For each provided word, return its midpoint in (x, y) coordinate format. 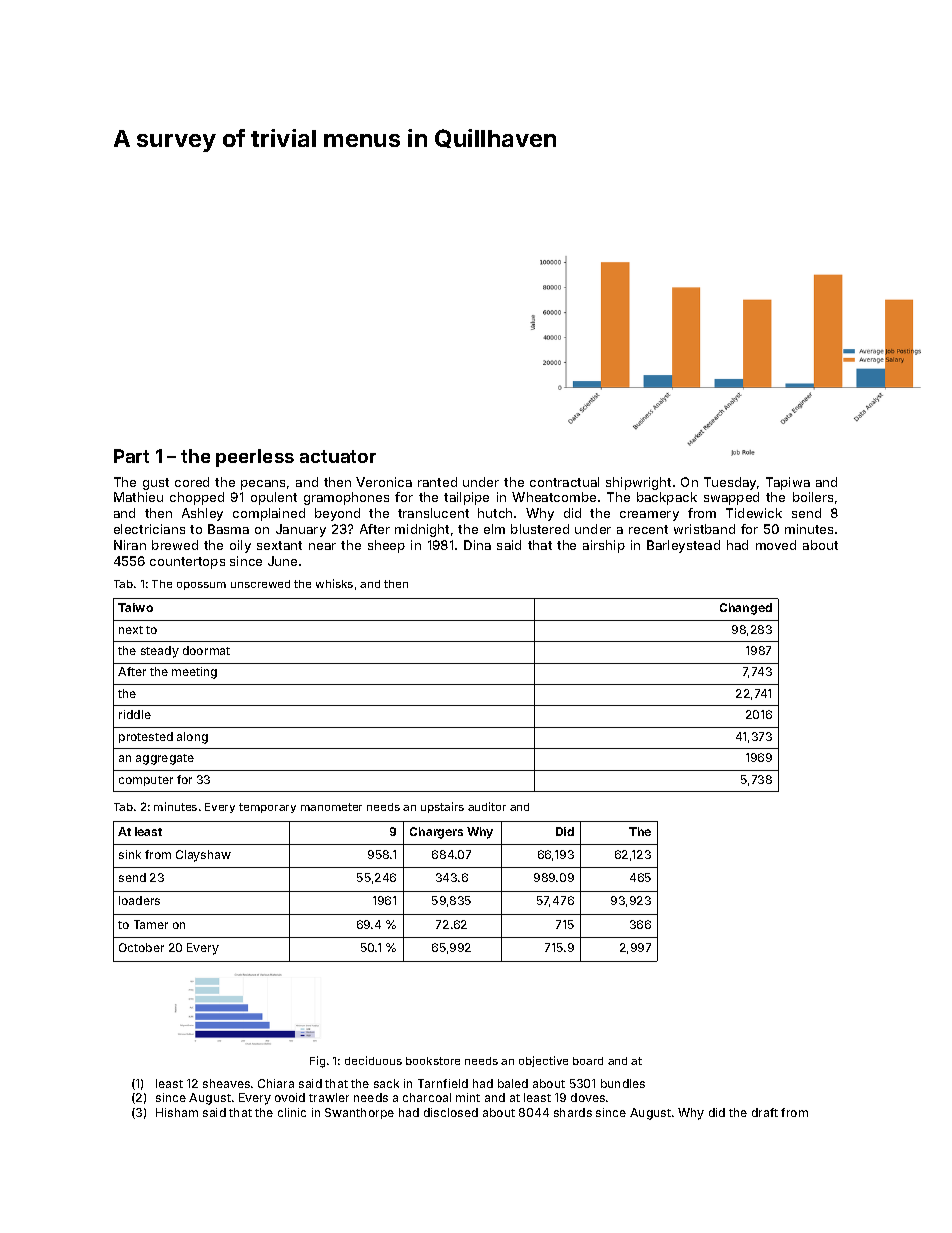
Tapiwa (788, 483)
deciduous (373, 1060)
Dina (477, 545)
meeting (194, 673)
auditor (487, 806)
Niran (130, 545)
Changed (746, 609)
